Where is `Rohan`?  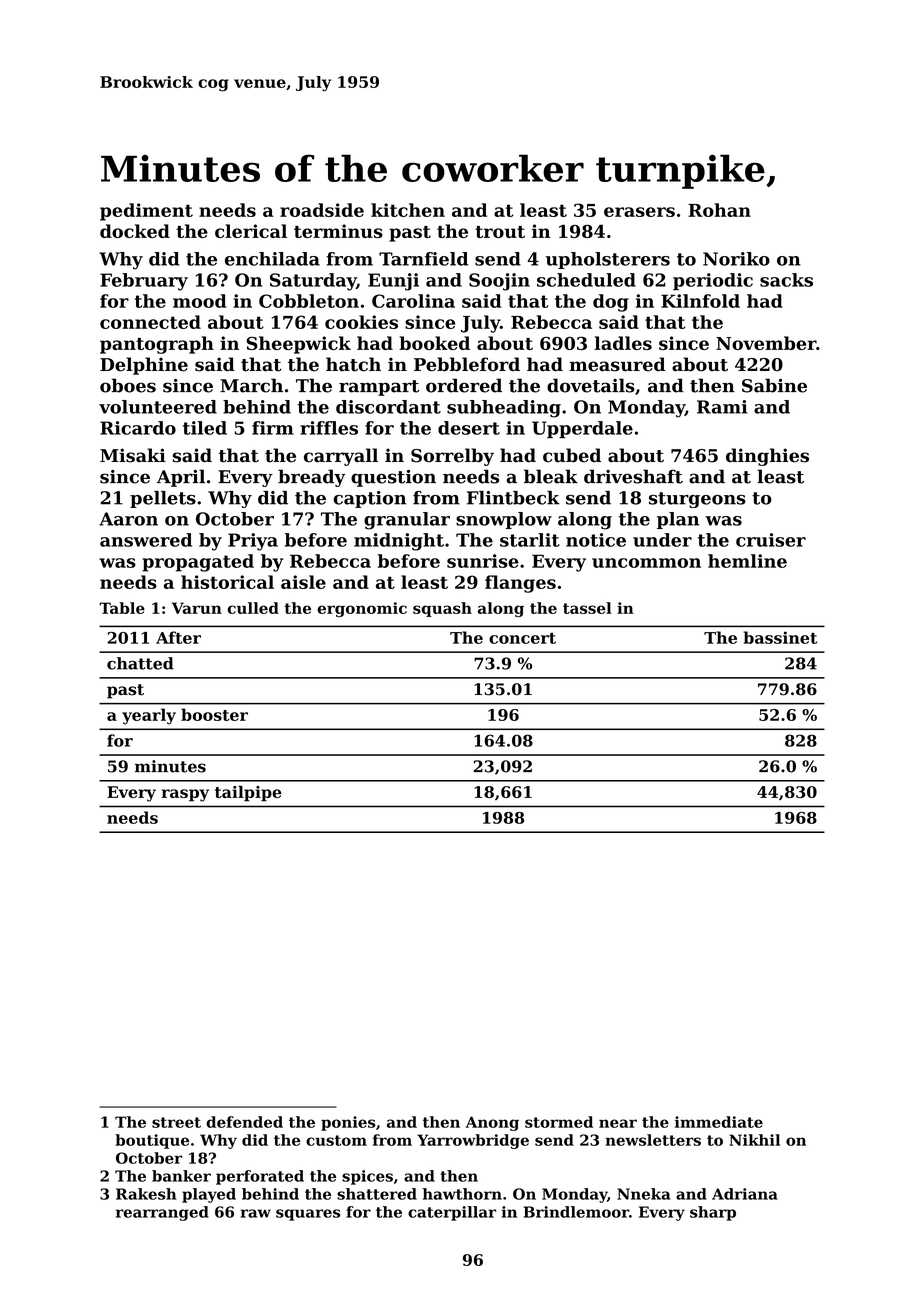 Rohan is located at coordinates (719, 210).
